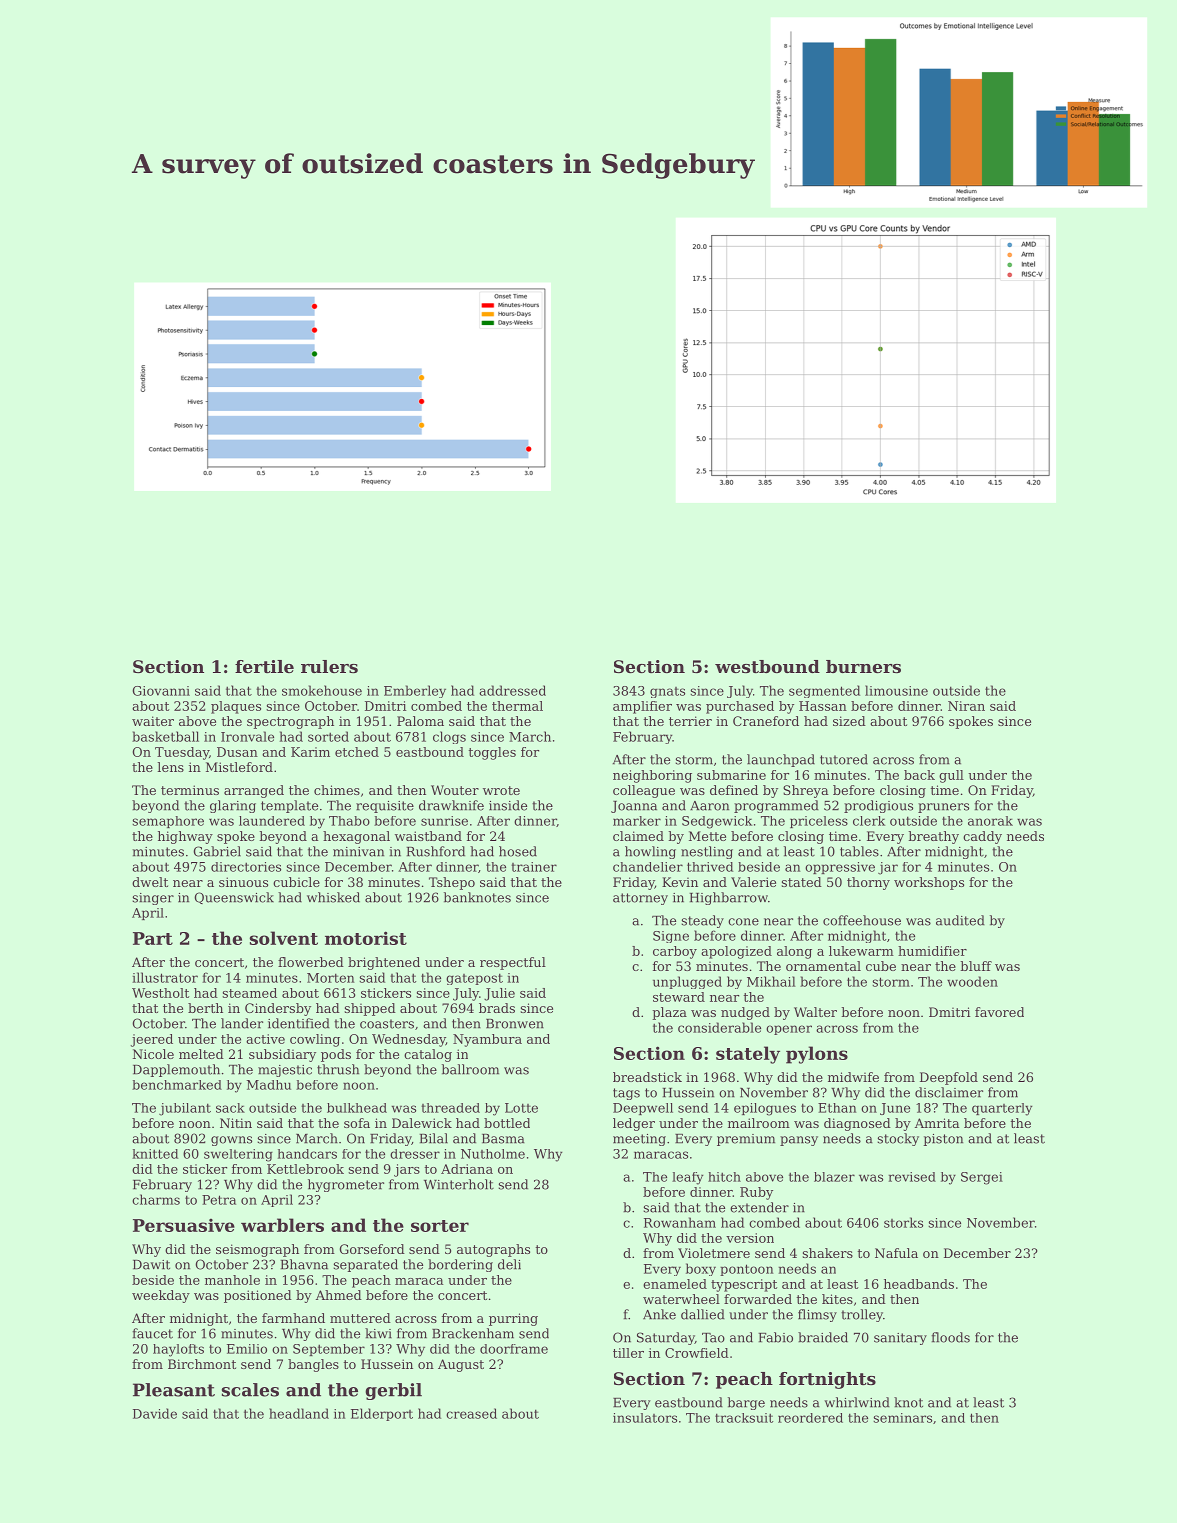 Image resolution: width=1177 pixels, height=1523 pixels. What do you see at coordinates (382, 1414) in the document?
I see `Elderport` at bounding box center [382, 1414].
